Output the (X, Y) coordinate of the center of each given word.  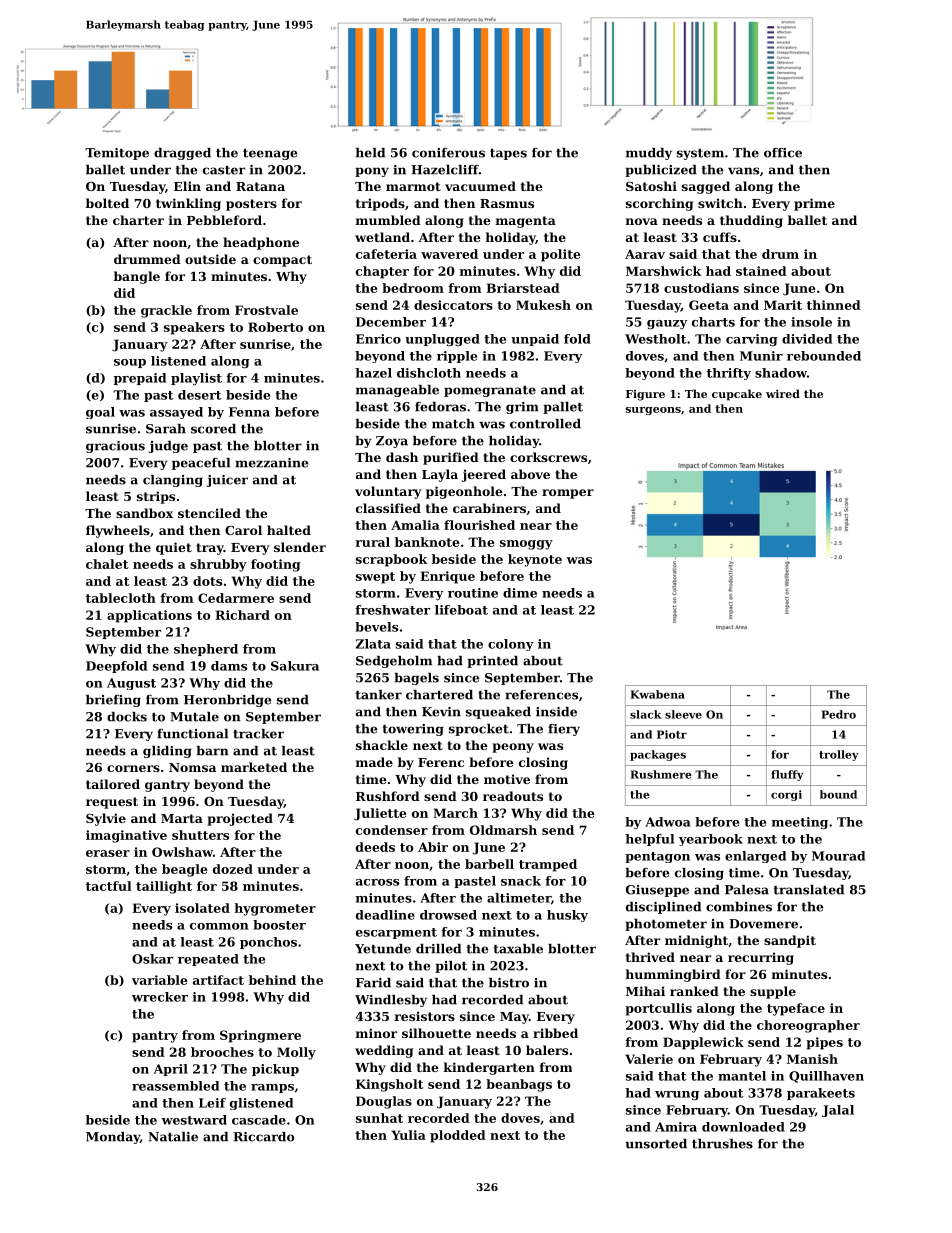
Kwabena (657, 694)
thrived (650, 957)
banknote (427, 542)
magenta (526, 222)
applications (149, 616)
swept (375, 578)
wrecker (160, 997)
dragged (182, 154)
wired (783, 393)
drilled (438, 949)
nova (642, 221)
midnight (696, 941)
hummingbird (673, 975)
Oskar (152, 959)
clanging (173, 481)
